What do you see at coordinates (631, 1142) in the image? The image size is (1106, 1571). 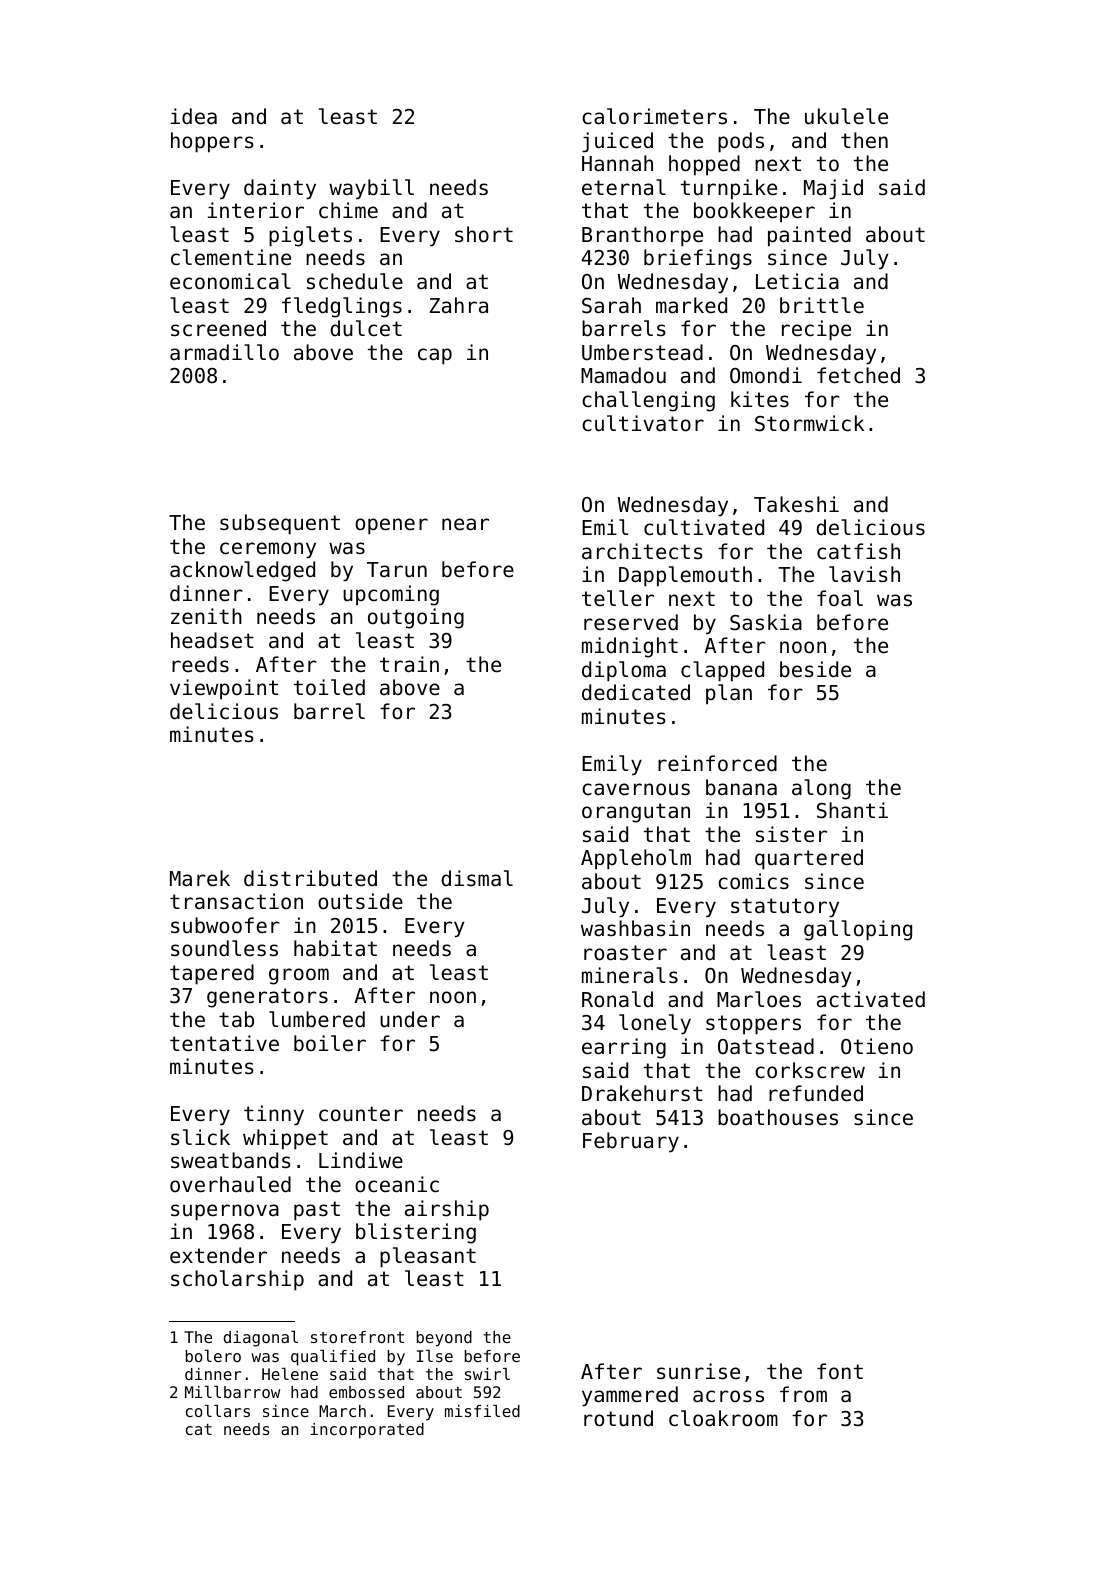 I see `February` at bounding box center [631, 1142].
